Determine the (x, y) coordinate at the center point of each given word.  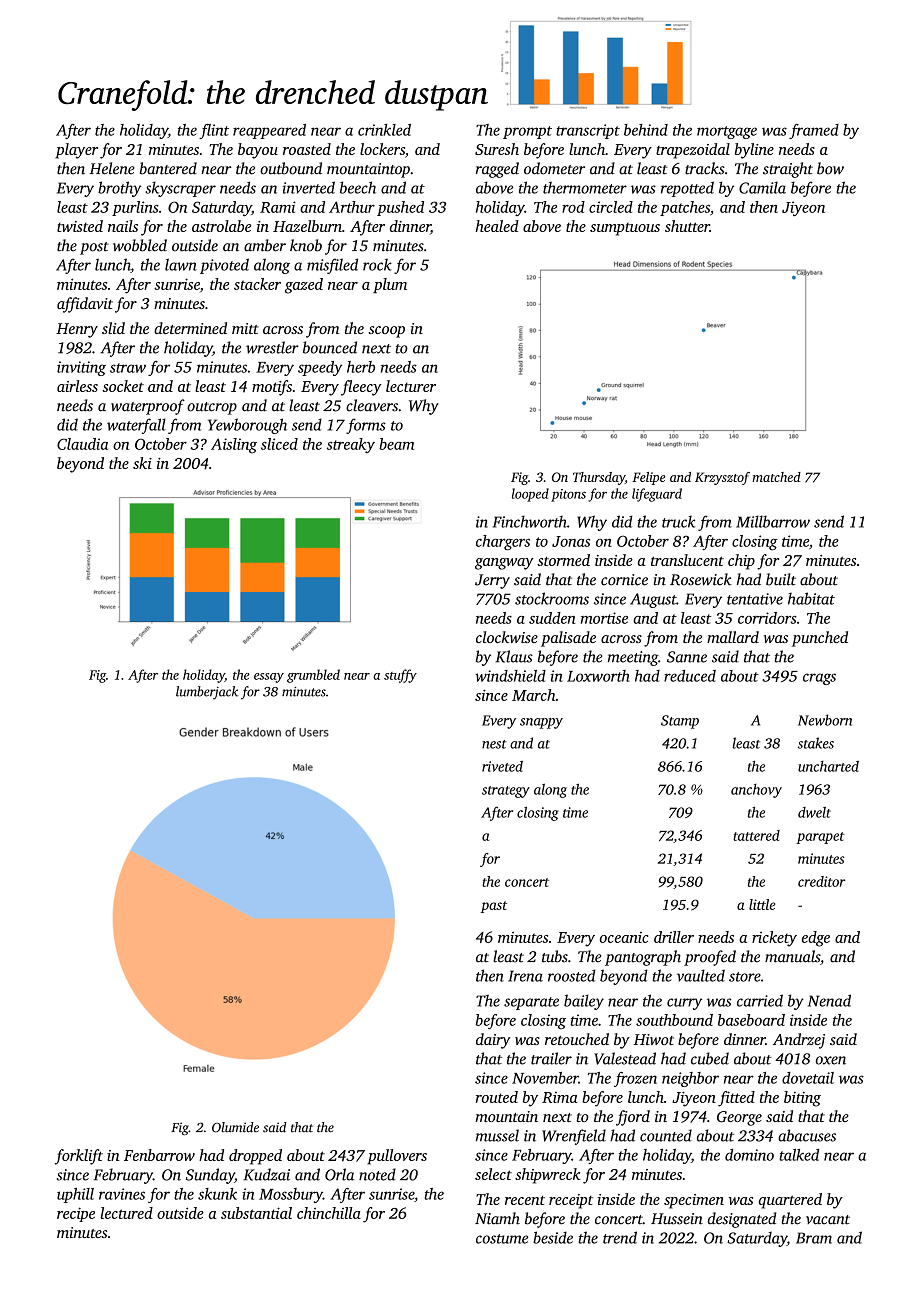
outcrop (212, 408)
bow (830, 168)
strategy (506, 792)
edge (816, 939)
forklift (79, 1157)
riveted (502, 766)
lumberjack (207, 693)
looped (530, 495)
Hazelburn (307, 226)
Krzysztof (722, 478)
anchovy (756, 791)
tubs (555, 956)
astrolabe (221, 226)
